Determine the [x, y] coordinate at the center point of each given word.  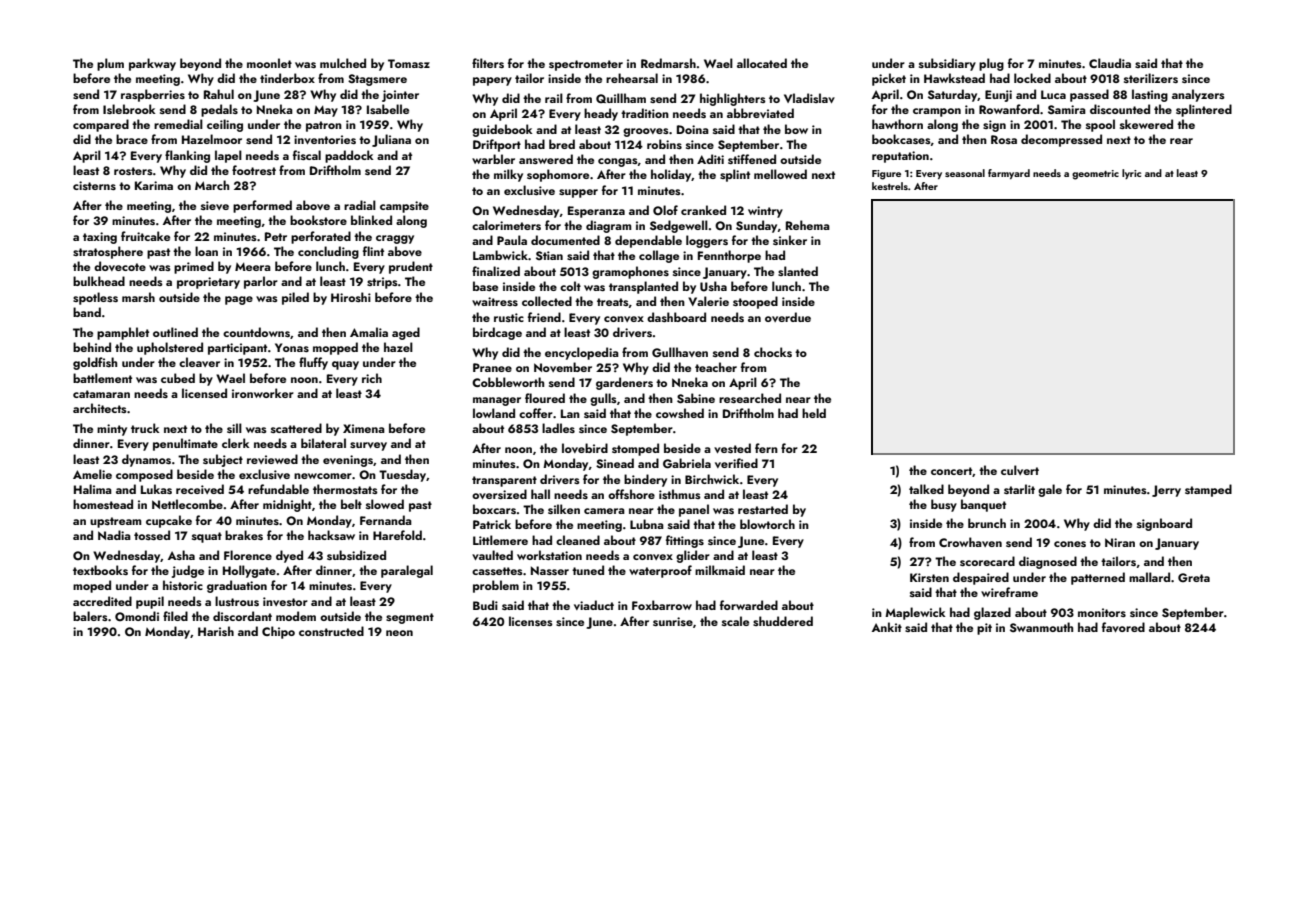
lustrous [237, 601]
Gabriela [687, 463]
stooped [755, 302]
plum [110, 64]
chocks [773, 352]
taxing [100, 238]
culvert [1020, 470]
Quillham [621, 98]
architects [100, 408]
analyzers [1198, 95]
